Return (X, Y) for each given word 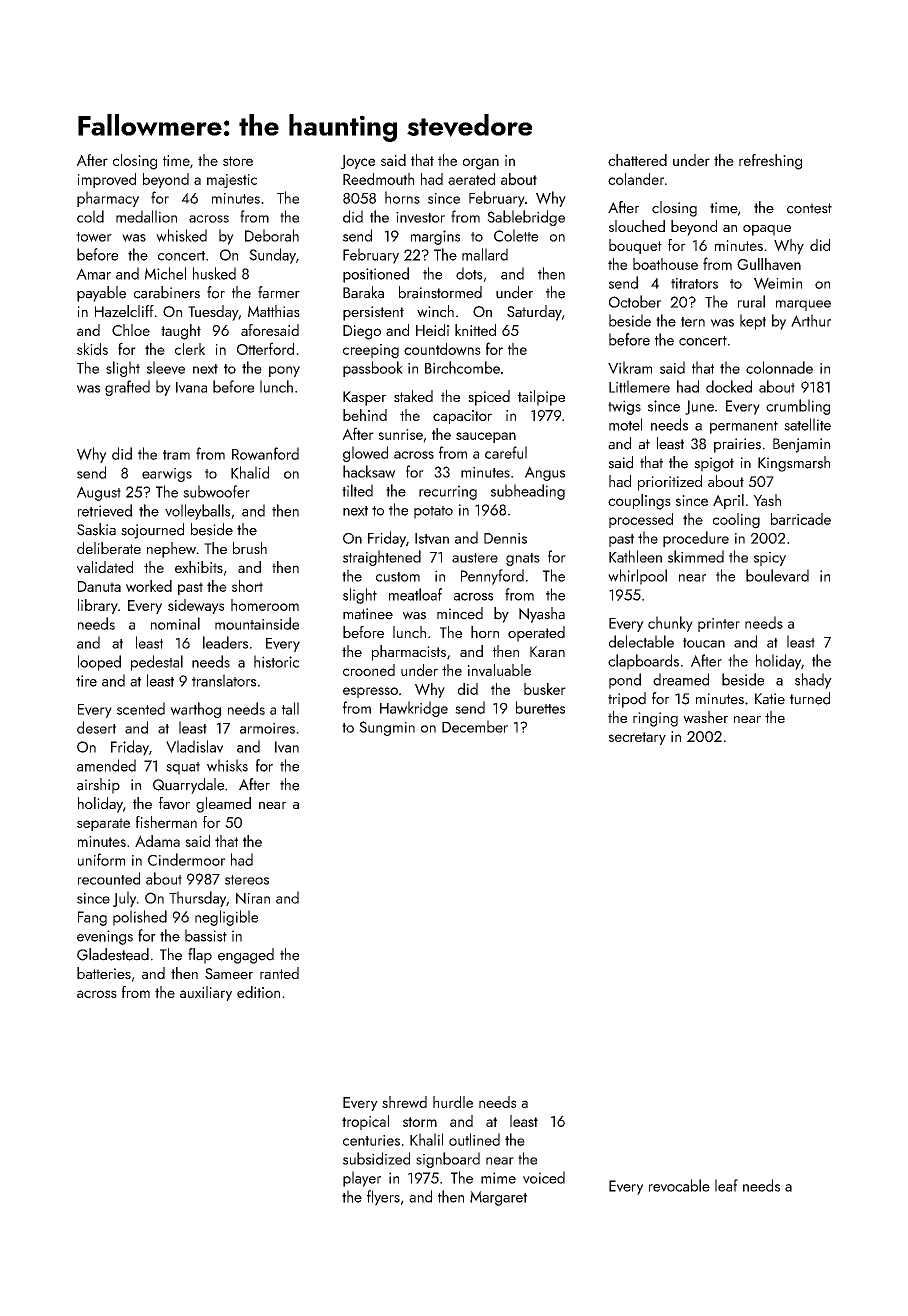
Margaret (498, 1198)
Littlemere (639, 386)
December (475, 726)
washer (705, 717)
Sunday (272, 256)
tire (86, 681)
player (362, 1179)
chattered (637, 160)
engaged (246, 956)
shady (813, 681)
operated (536, 634)
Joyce (358, 162)
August (99, 493)
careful (506, 452)
